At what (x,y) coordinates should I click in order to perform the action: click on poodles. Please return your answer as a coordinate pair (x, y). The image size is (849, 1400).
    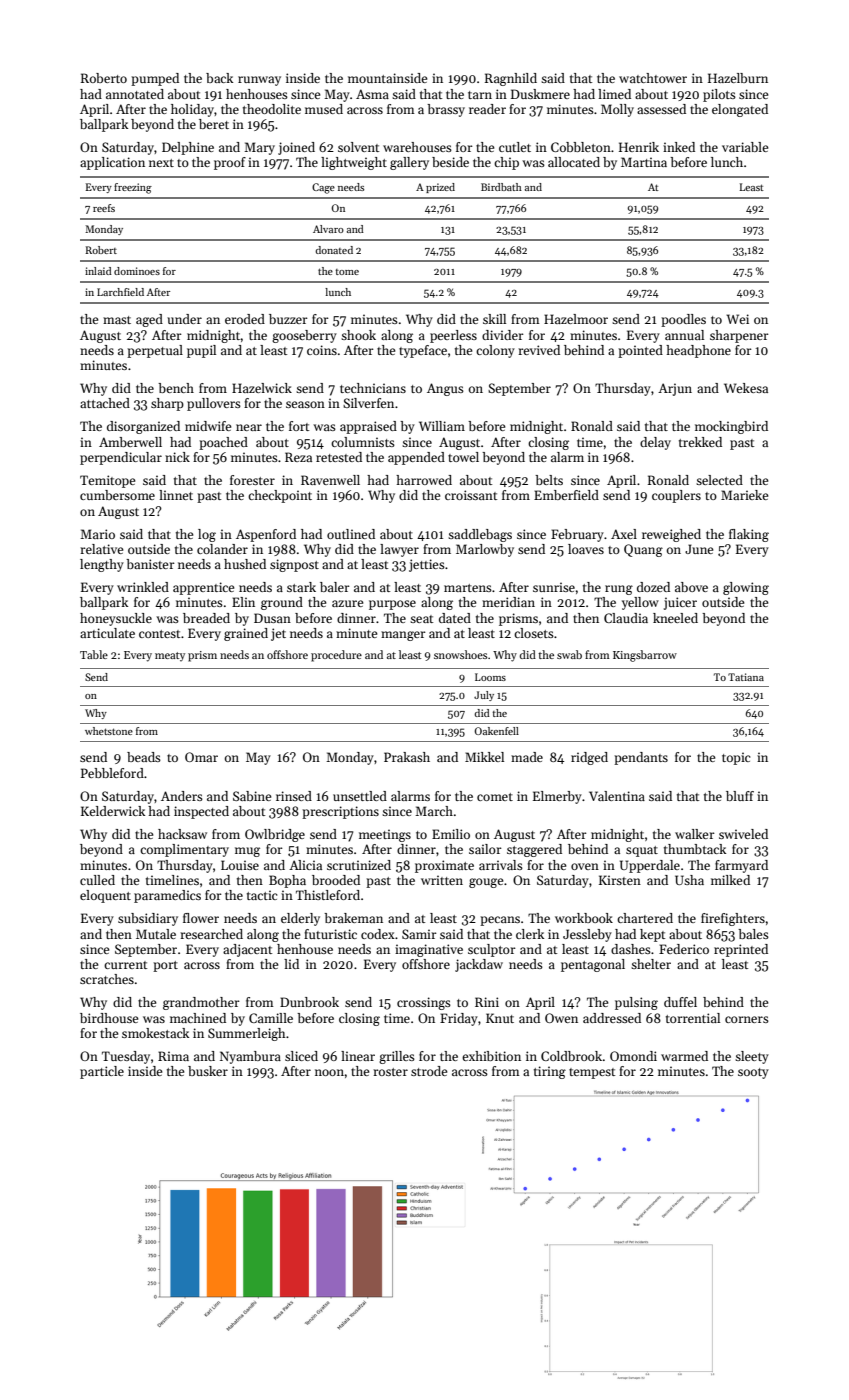
    Looking at the image, I should click on (683, 320).
